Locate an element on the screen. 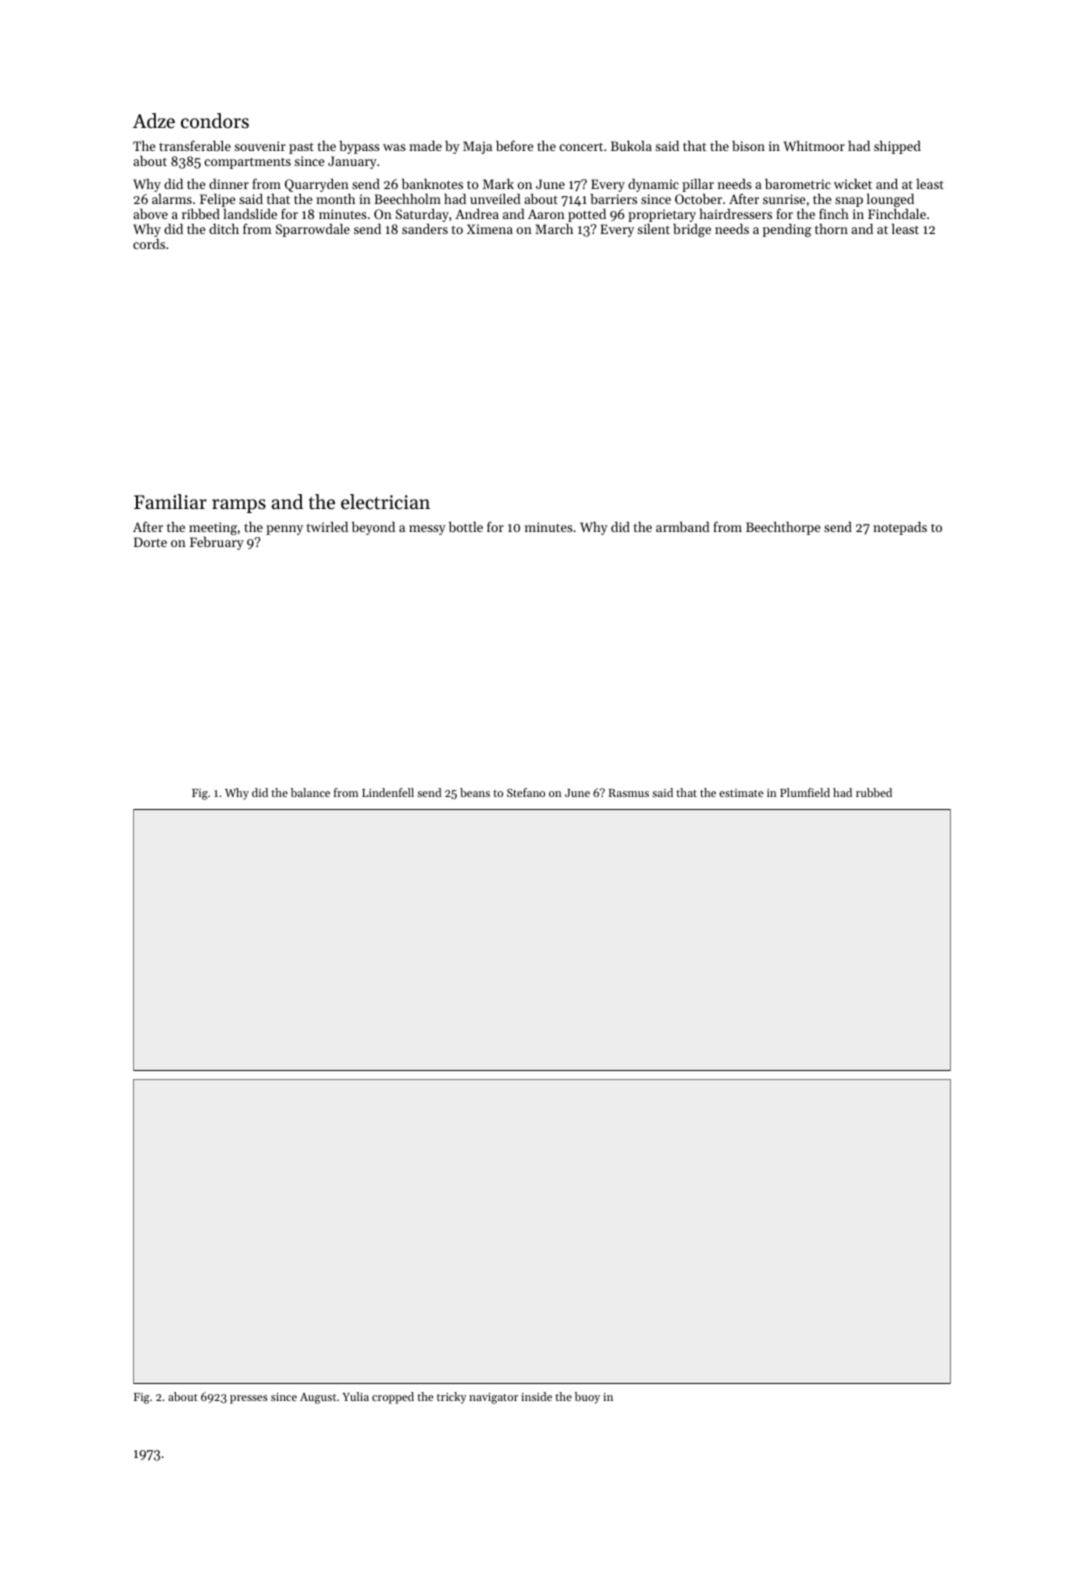 The image size is (1084, 1569). past is located at coordinates (301, 148).
